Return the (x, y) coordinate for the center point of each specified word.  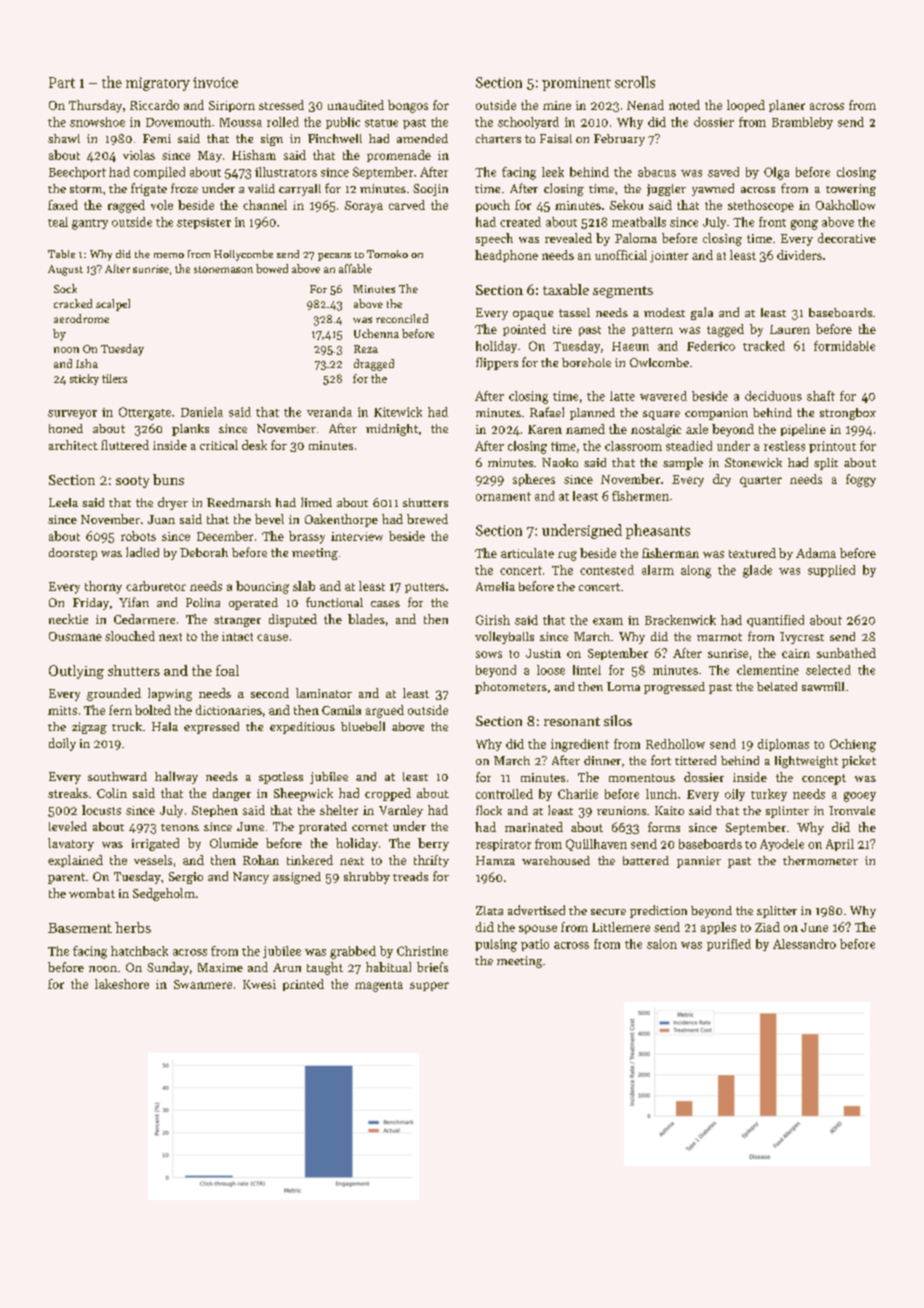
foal (227, 670)
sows (489, 654)
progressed (674, 688)
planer (787, 106)
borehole (586, 362)
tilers (114, 378)
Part (62, 82)
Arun (287, 967)
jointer (669, 257)
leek (553, 172)
